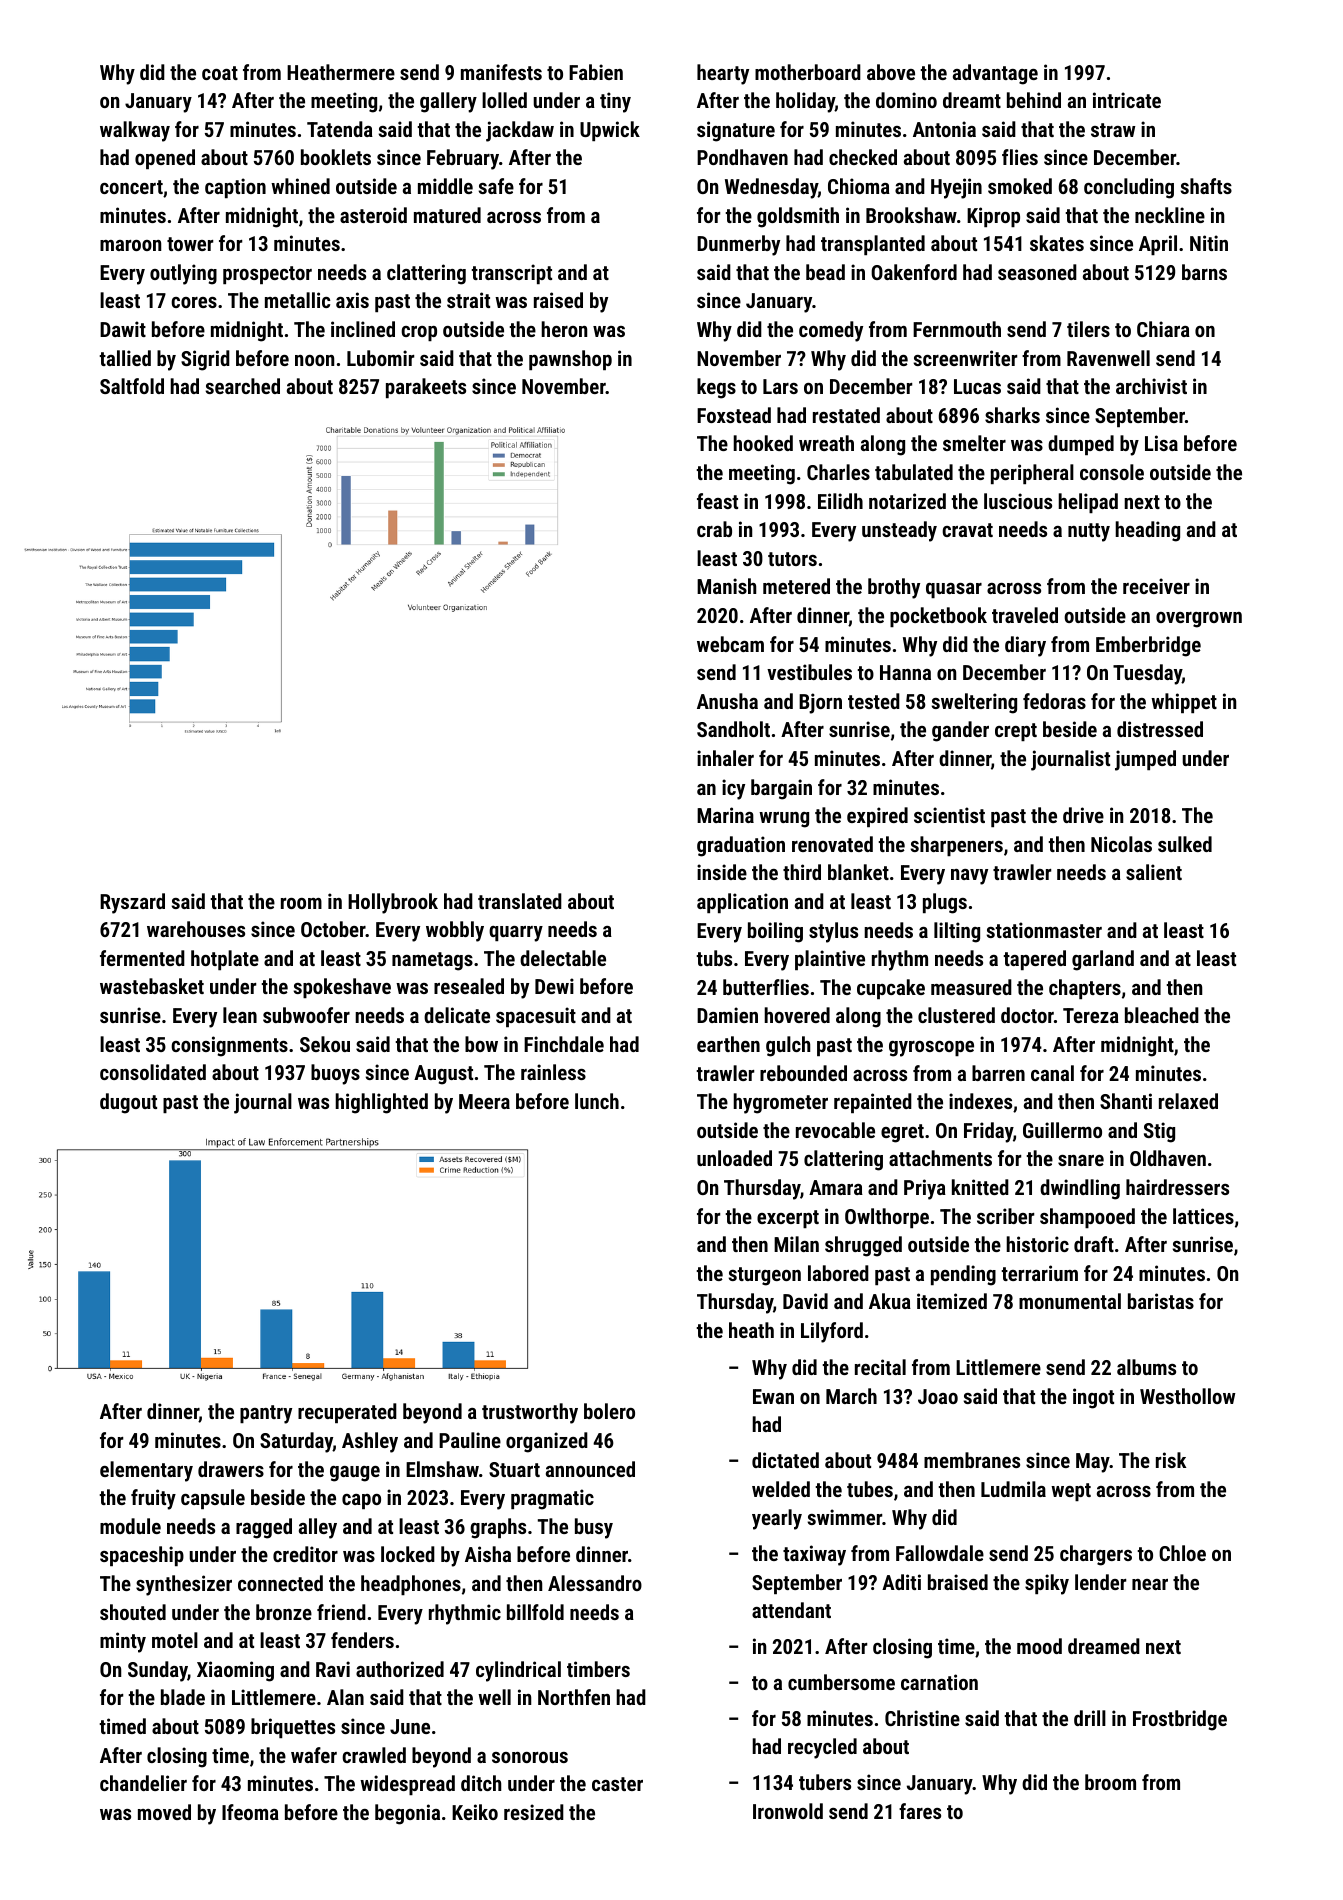  What do you see at coordinates (196, 929) in the page?
I see `warehouses` at bounding box center [196, 929].
